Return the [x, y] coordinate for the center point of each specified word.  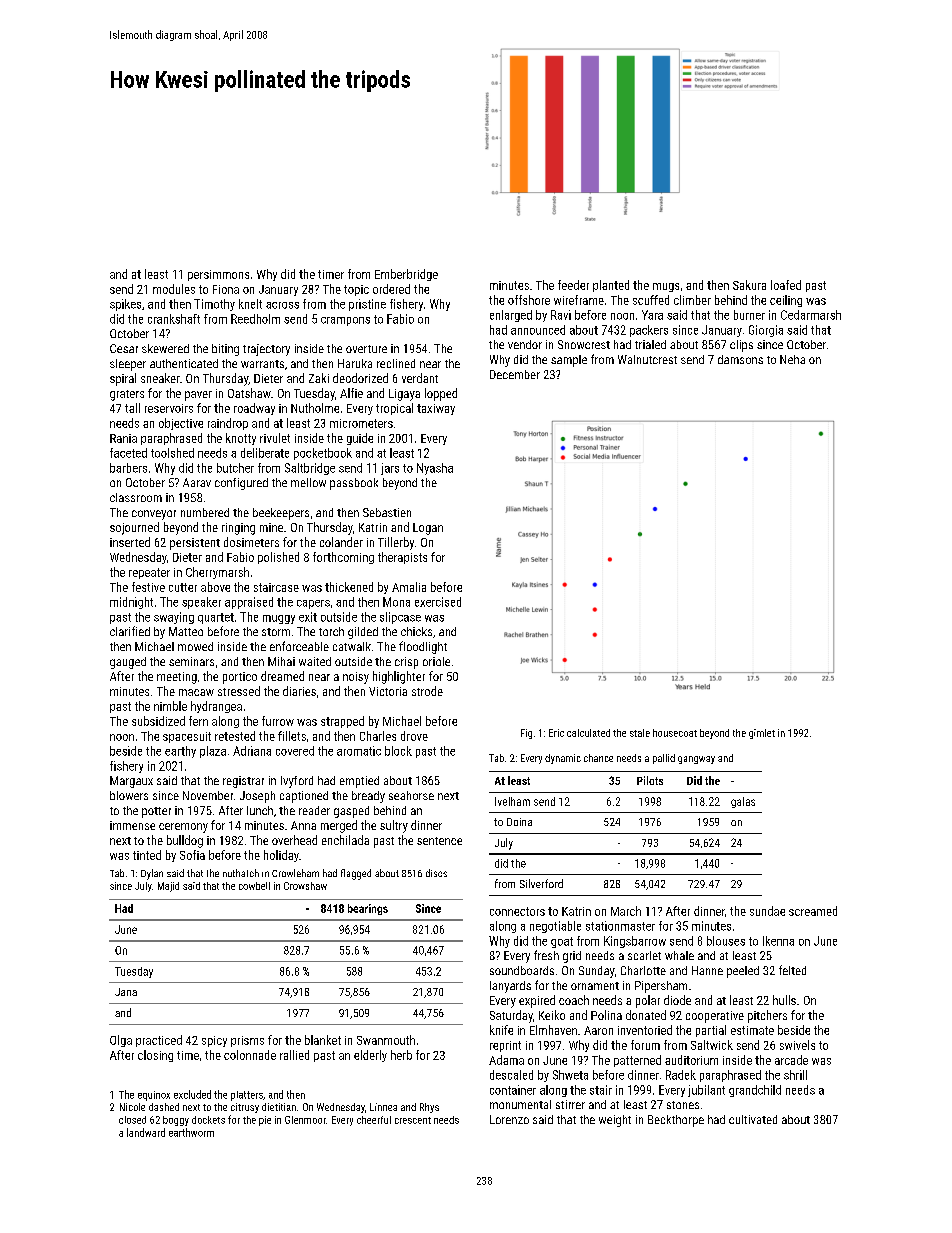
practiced [159, 1041]
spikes [125, 305]
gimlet [762, 734]
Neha [792, 359]
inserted [130, 542]
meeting [177, 678]
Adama [506, 1060]
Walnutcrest [647, 359]
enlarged [511, 316]
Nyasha [435, 469]
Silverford [541, 883]
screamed [813, 911]
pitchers [767, 1016]
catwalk [352, 646]
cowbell [254, 886]
